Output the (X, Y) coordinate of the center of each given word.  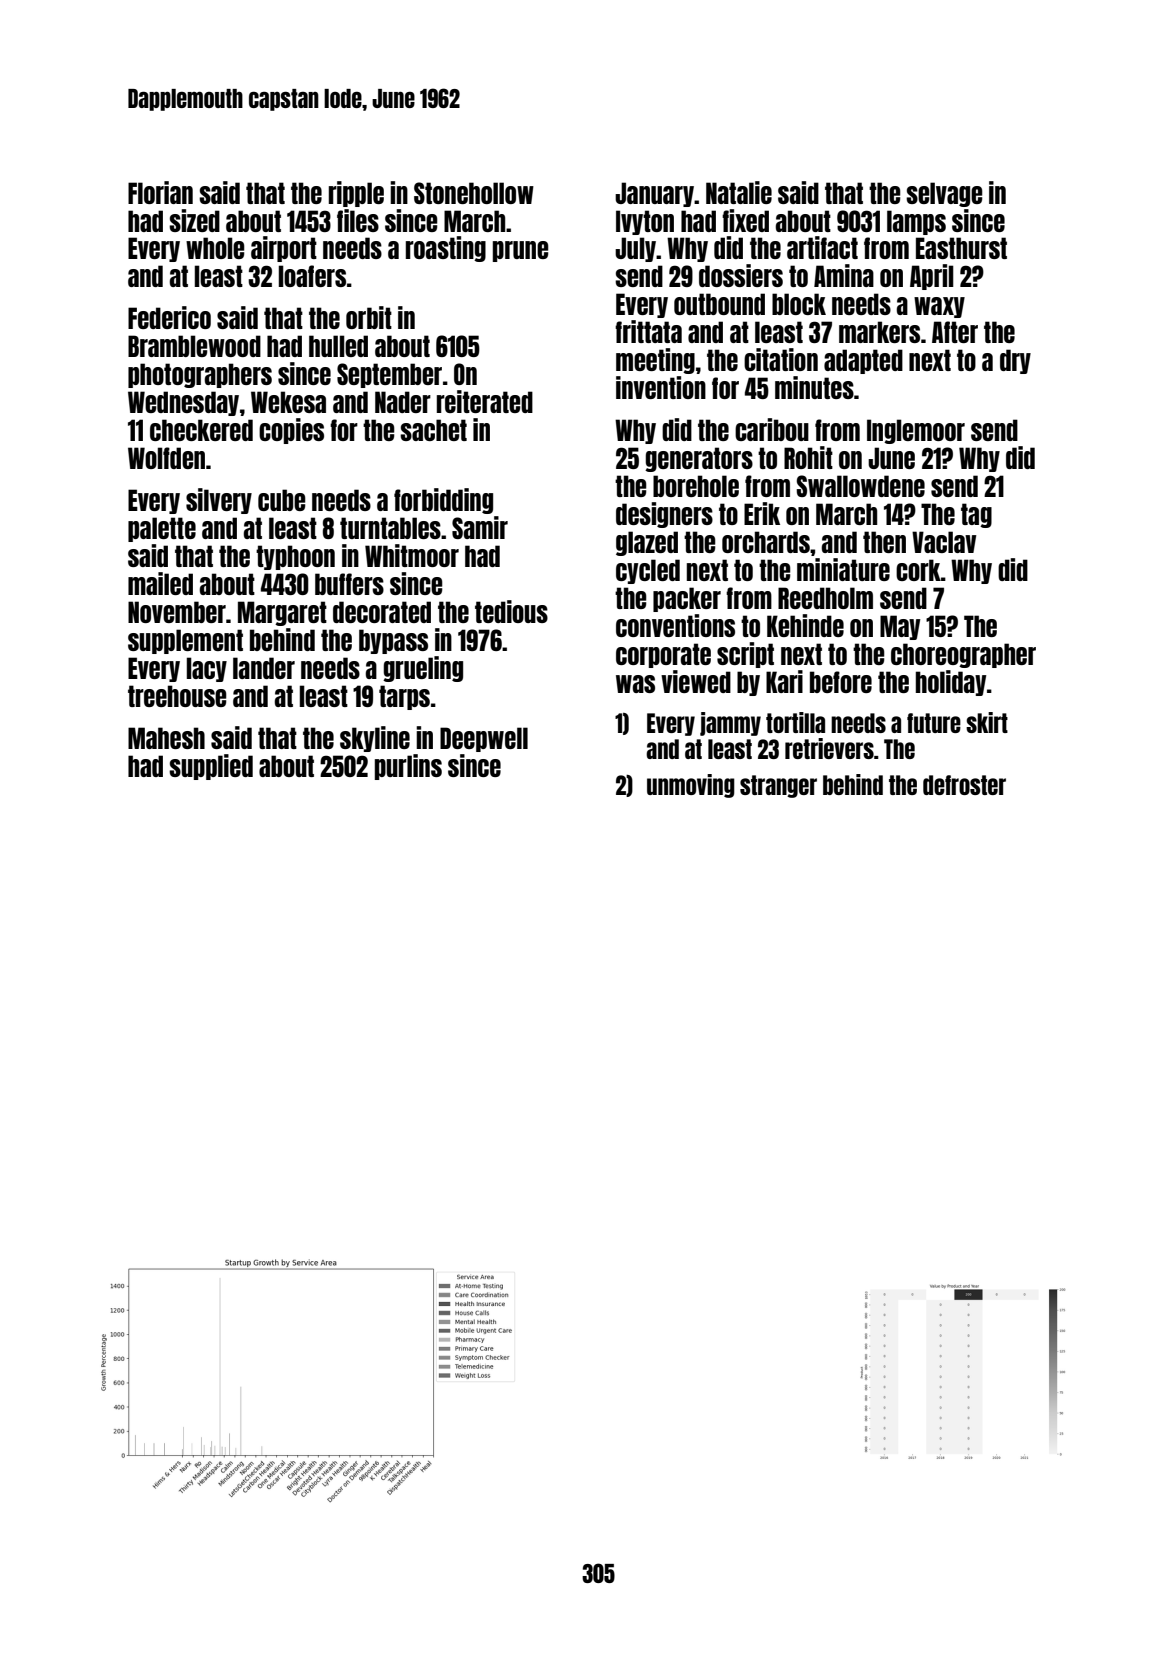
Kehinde (805, 625)
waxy (939, 307)
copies (291, 431)
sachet (433, 430)
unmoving (691, 786)
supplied (211, 767)
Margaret (282, 613)
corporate (663, 655)
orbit (369, 317)
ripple (356, 194)
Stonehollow (474, 193)
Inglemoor (916, 431)
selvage (944, 194)
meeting (655, 361)
